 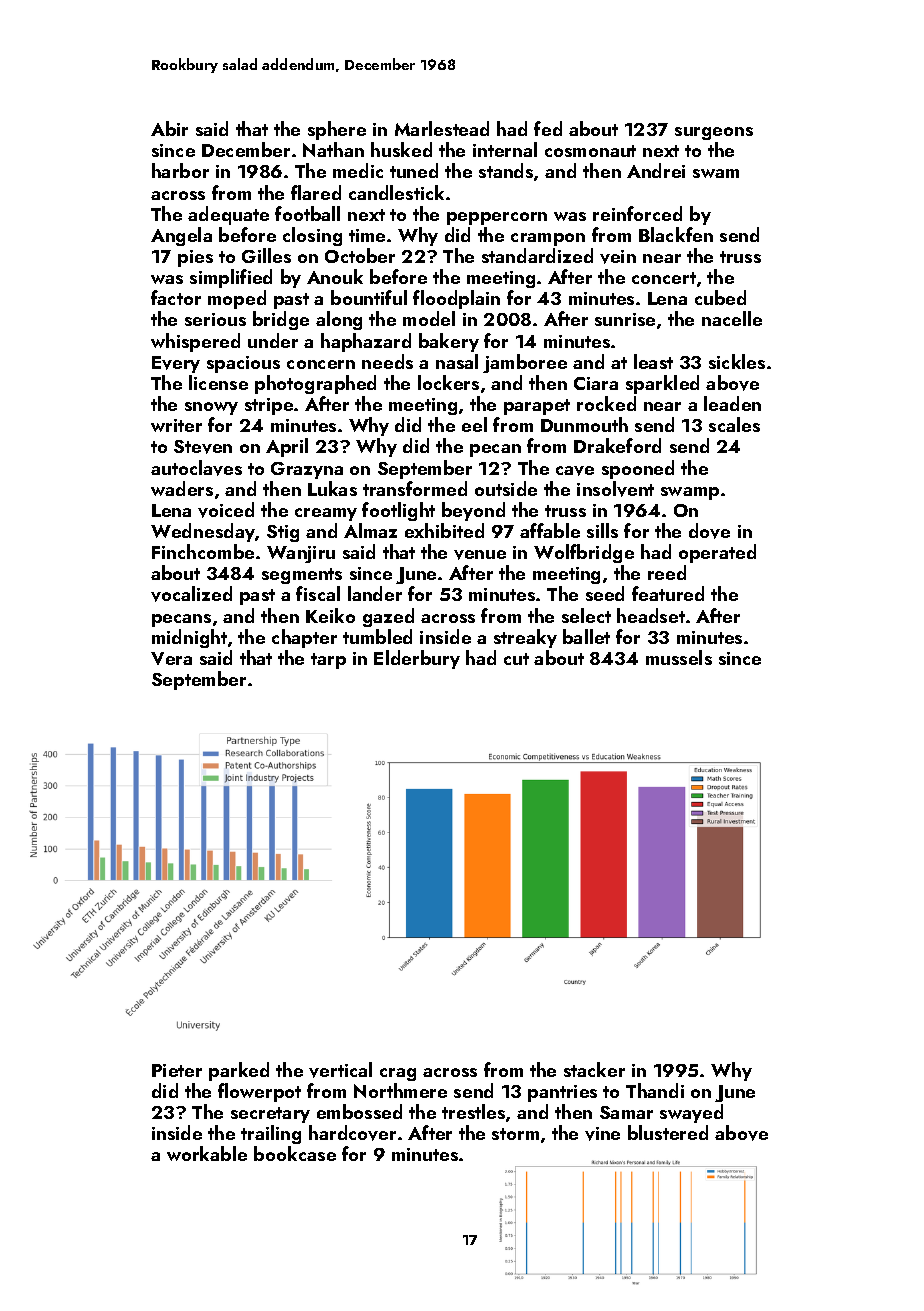 What do you see at coordinates (516, 659) in the document?
I see `cut` at bounding box center [516, 659].
